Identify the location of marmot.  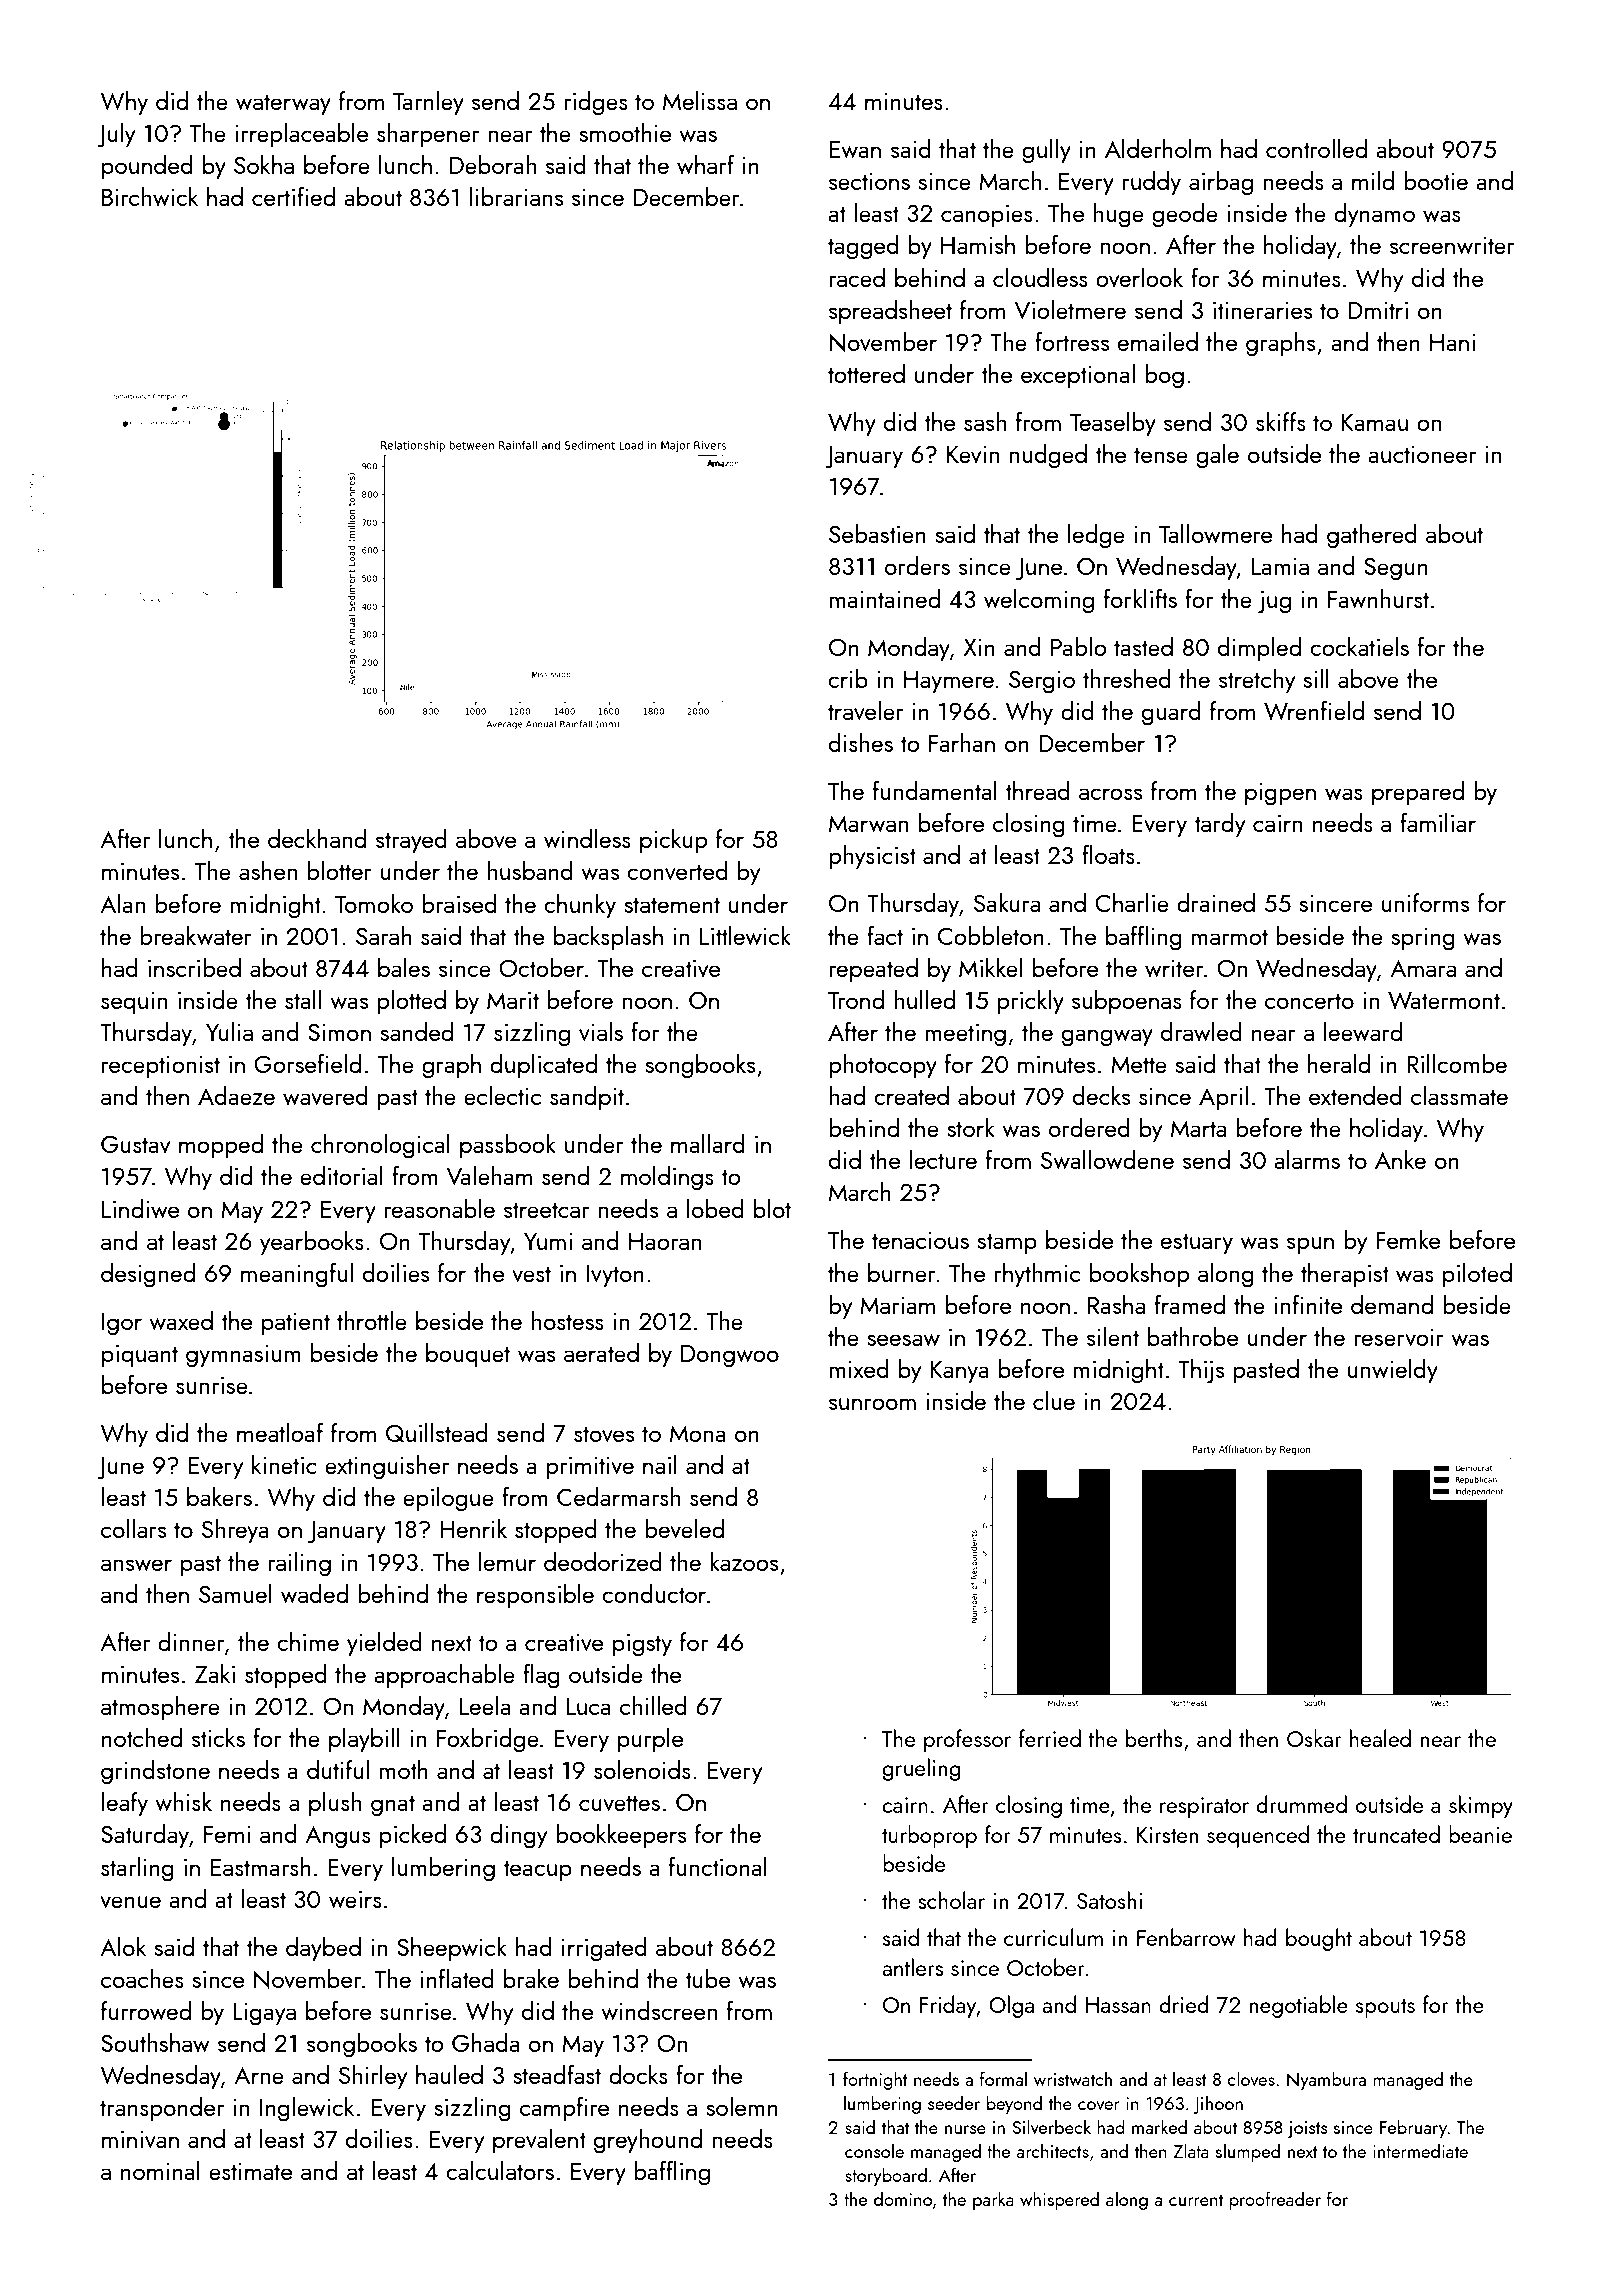
(1229, 937).
